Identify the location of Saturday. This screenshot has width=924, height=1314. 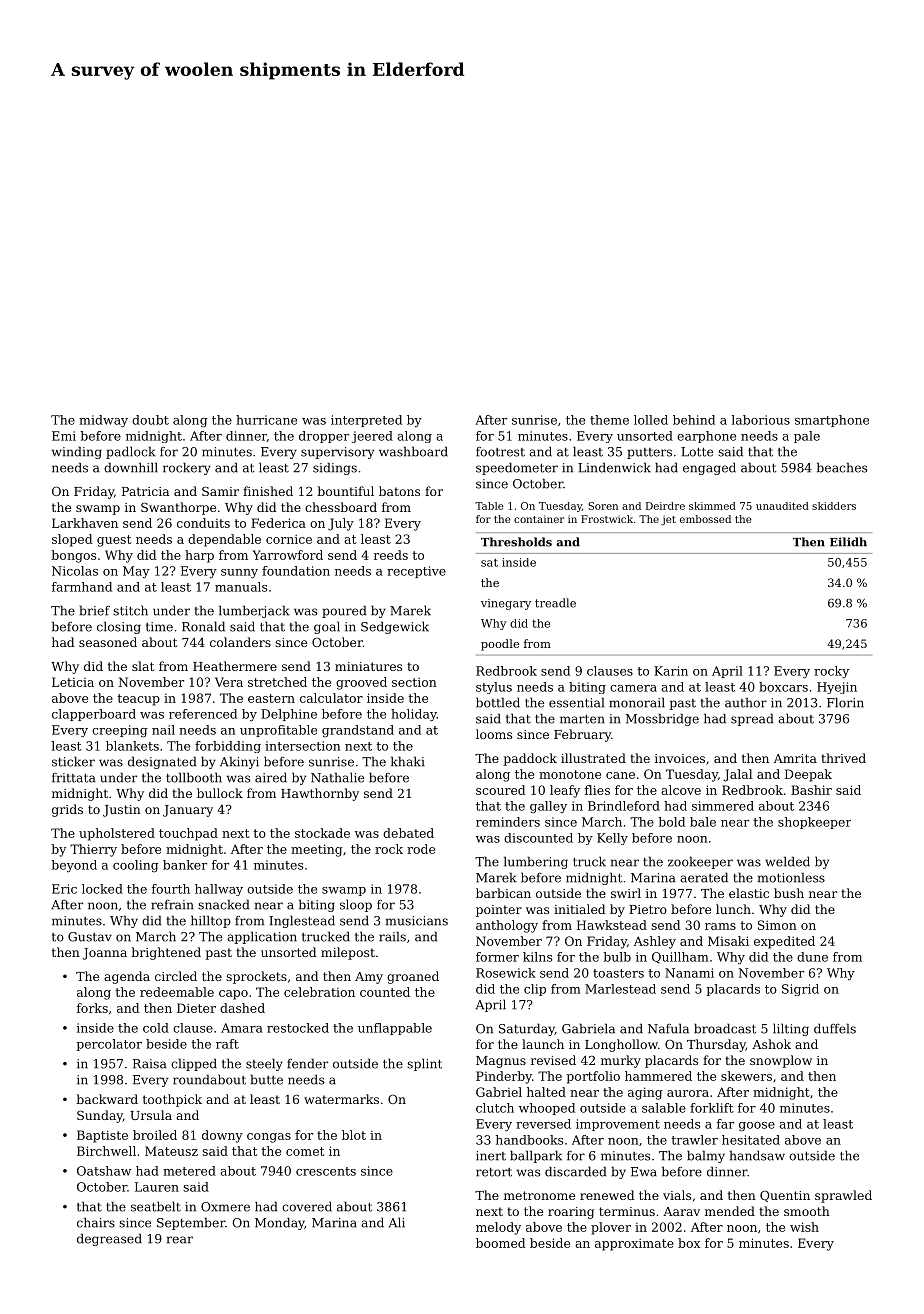
(527, 1029).
